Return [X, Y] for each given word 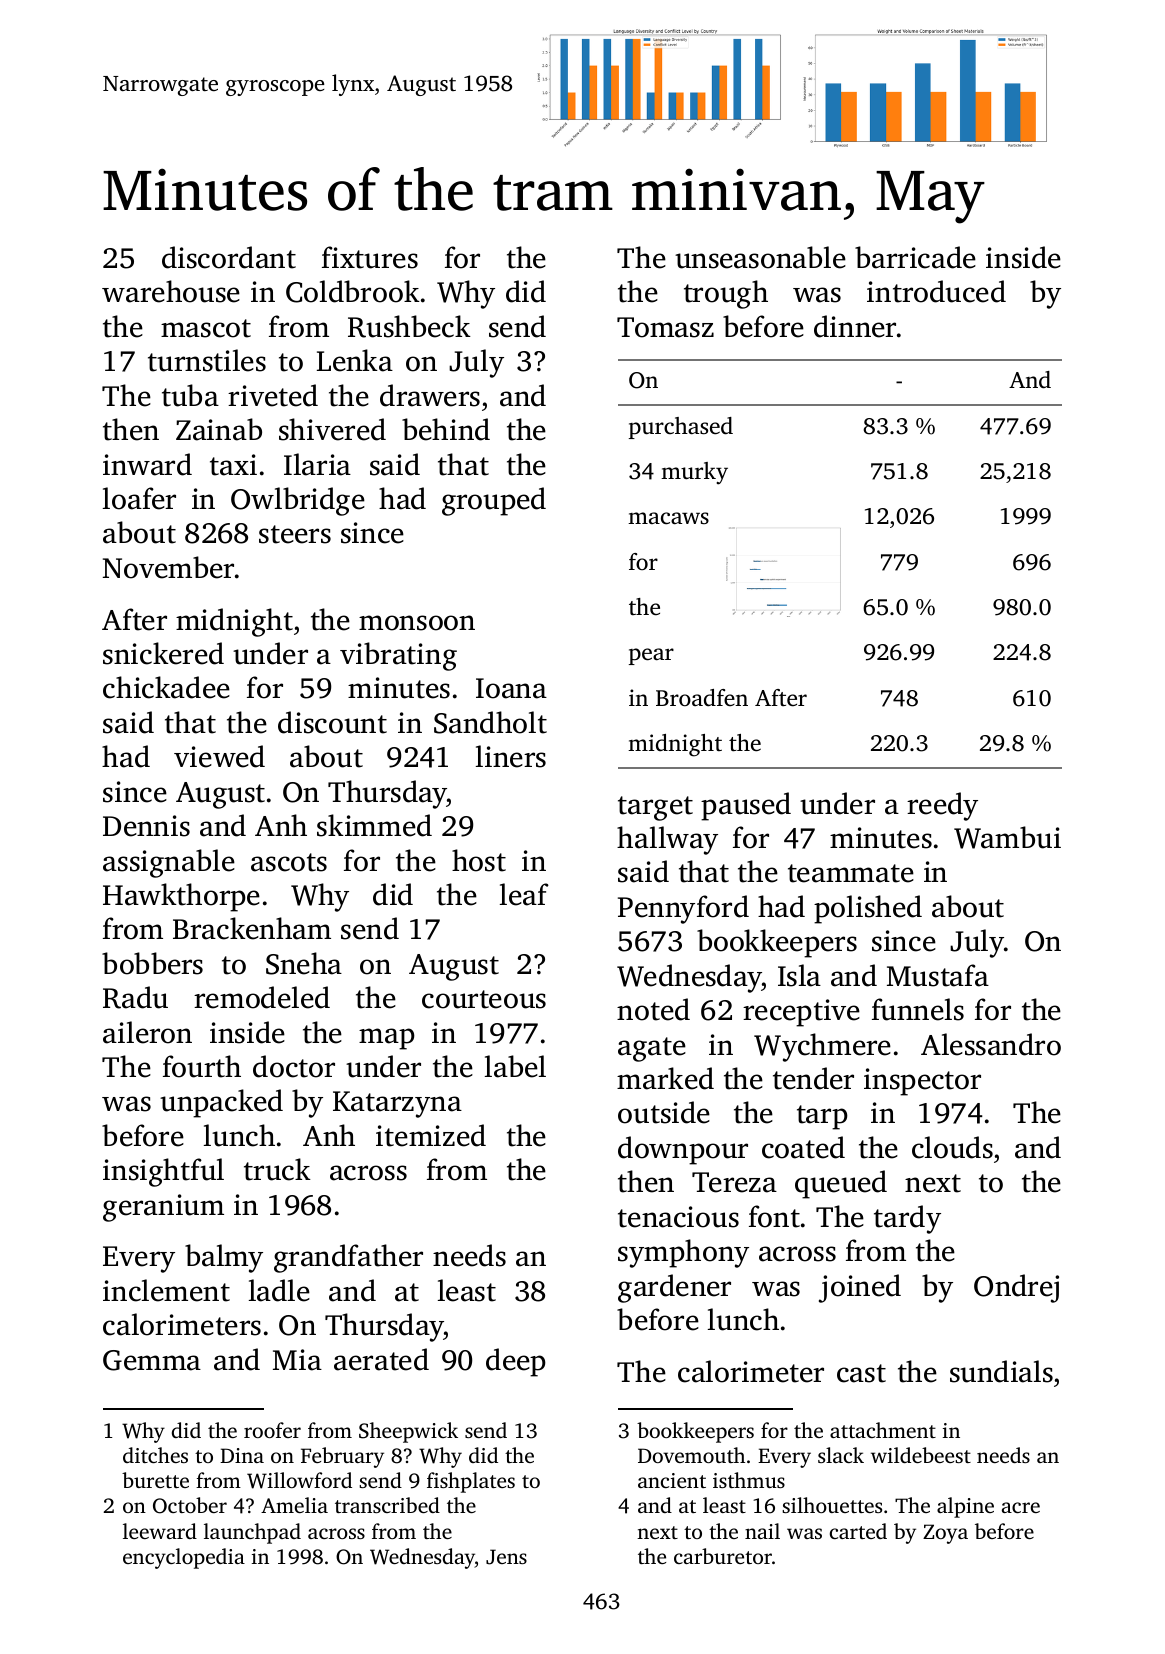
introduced [936, 291]
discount [332, 722]
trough [726, 294]
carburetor [723, 1556]
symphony [683, 1253]
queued [841, 1184]
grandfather [348, 1258]
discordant [229, 257]
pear [651, 656]
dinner [855, 326]
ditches [155, 1455]
